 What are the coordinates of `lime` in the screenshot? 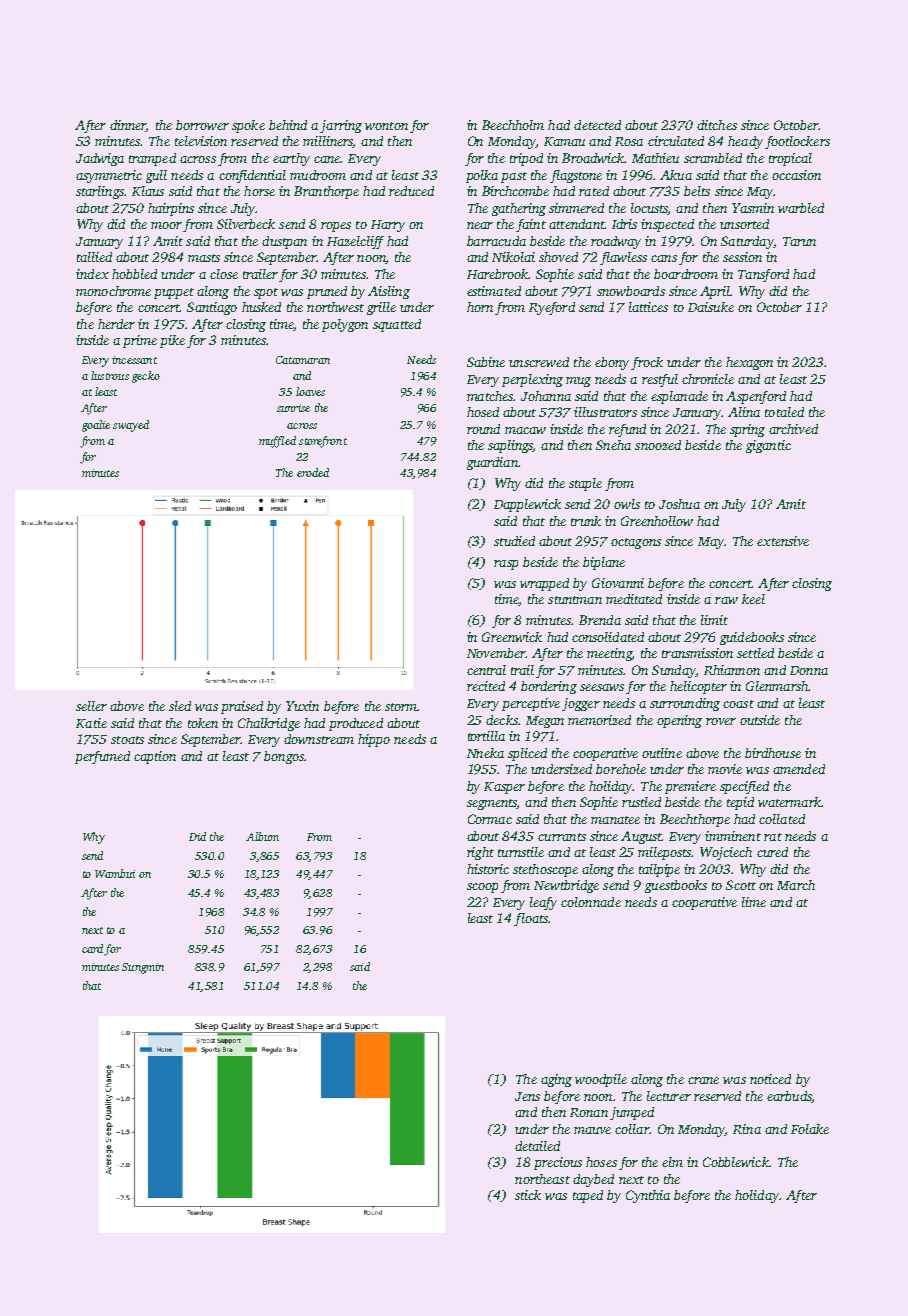 It's located at (754, 902).
